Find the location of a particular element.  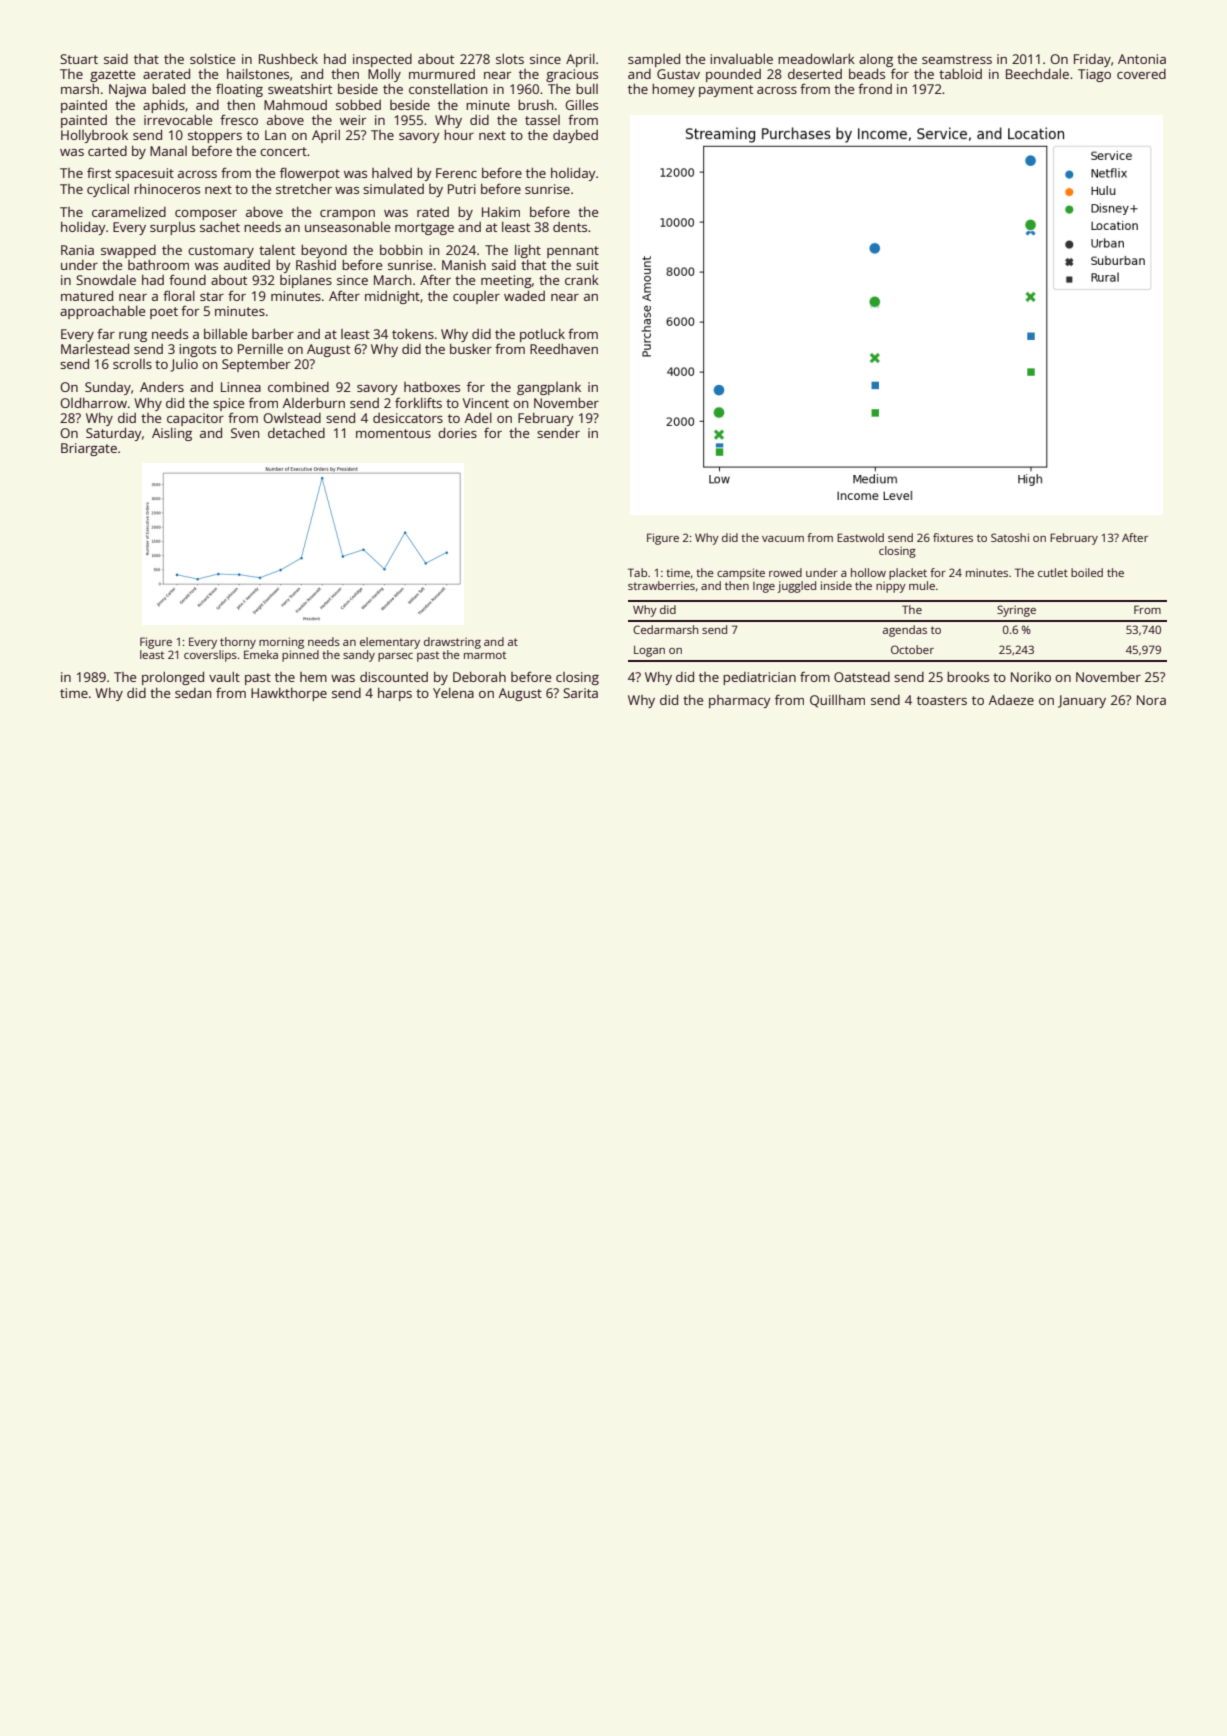

dories is located at coordinates (457, 433).
